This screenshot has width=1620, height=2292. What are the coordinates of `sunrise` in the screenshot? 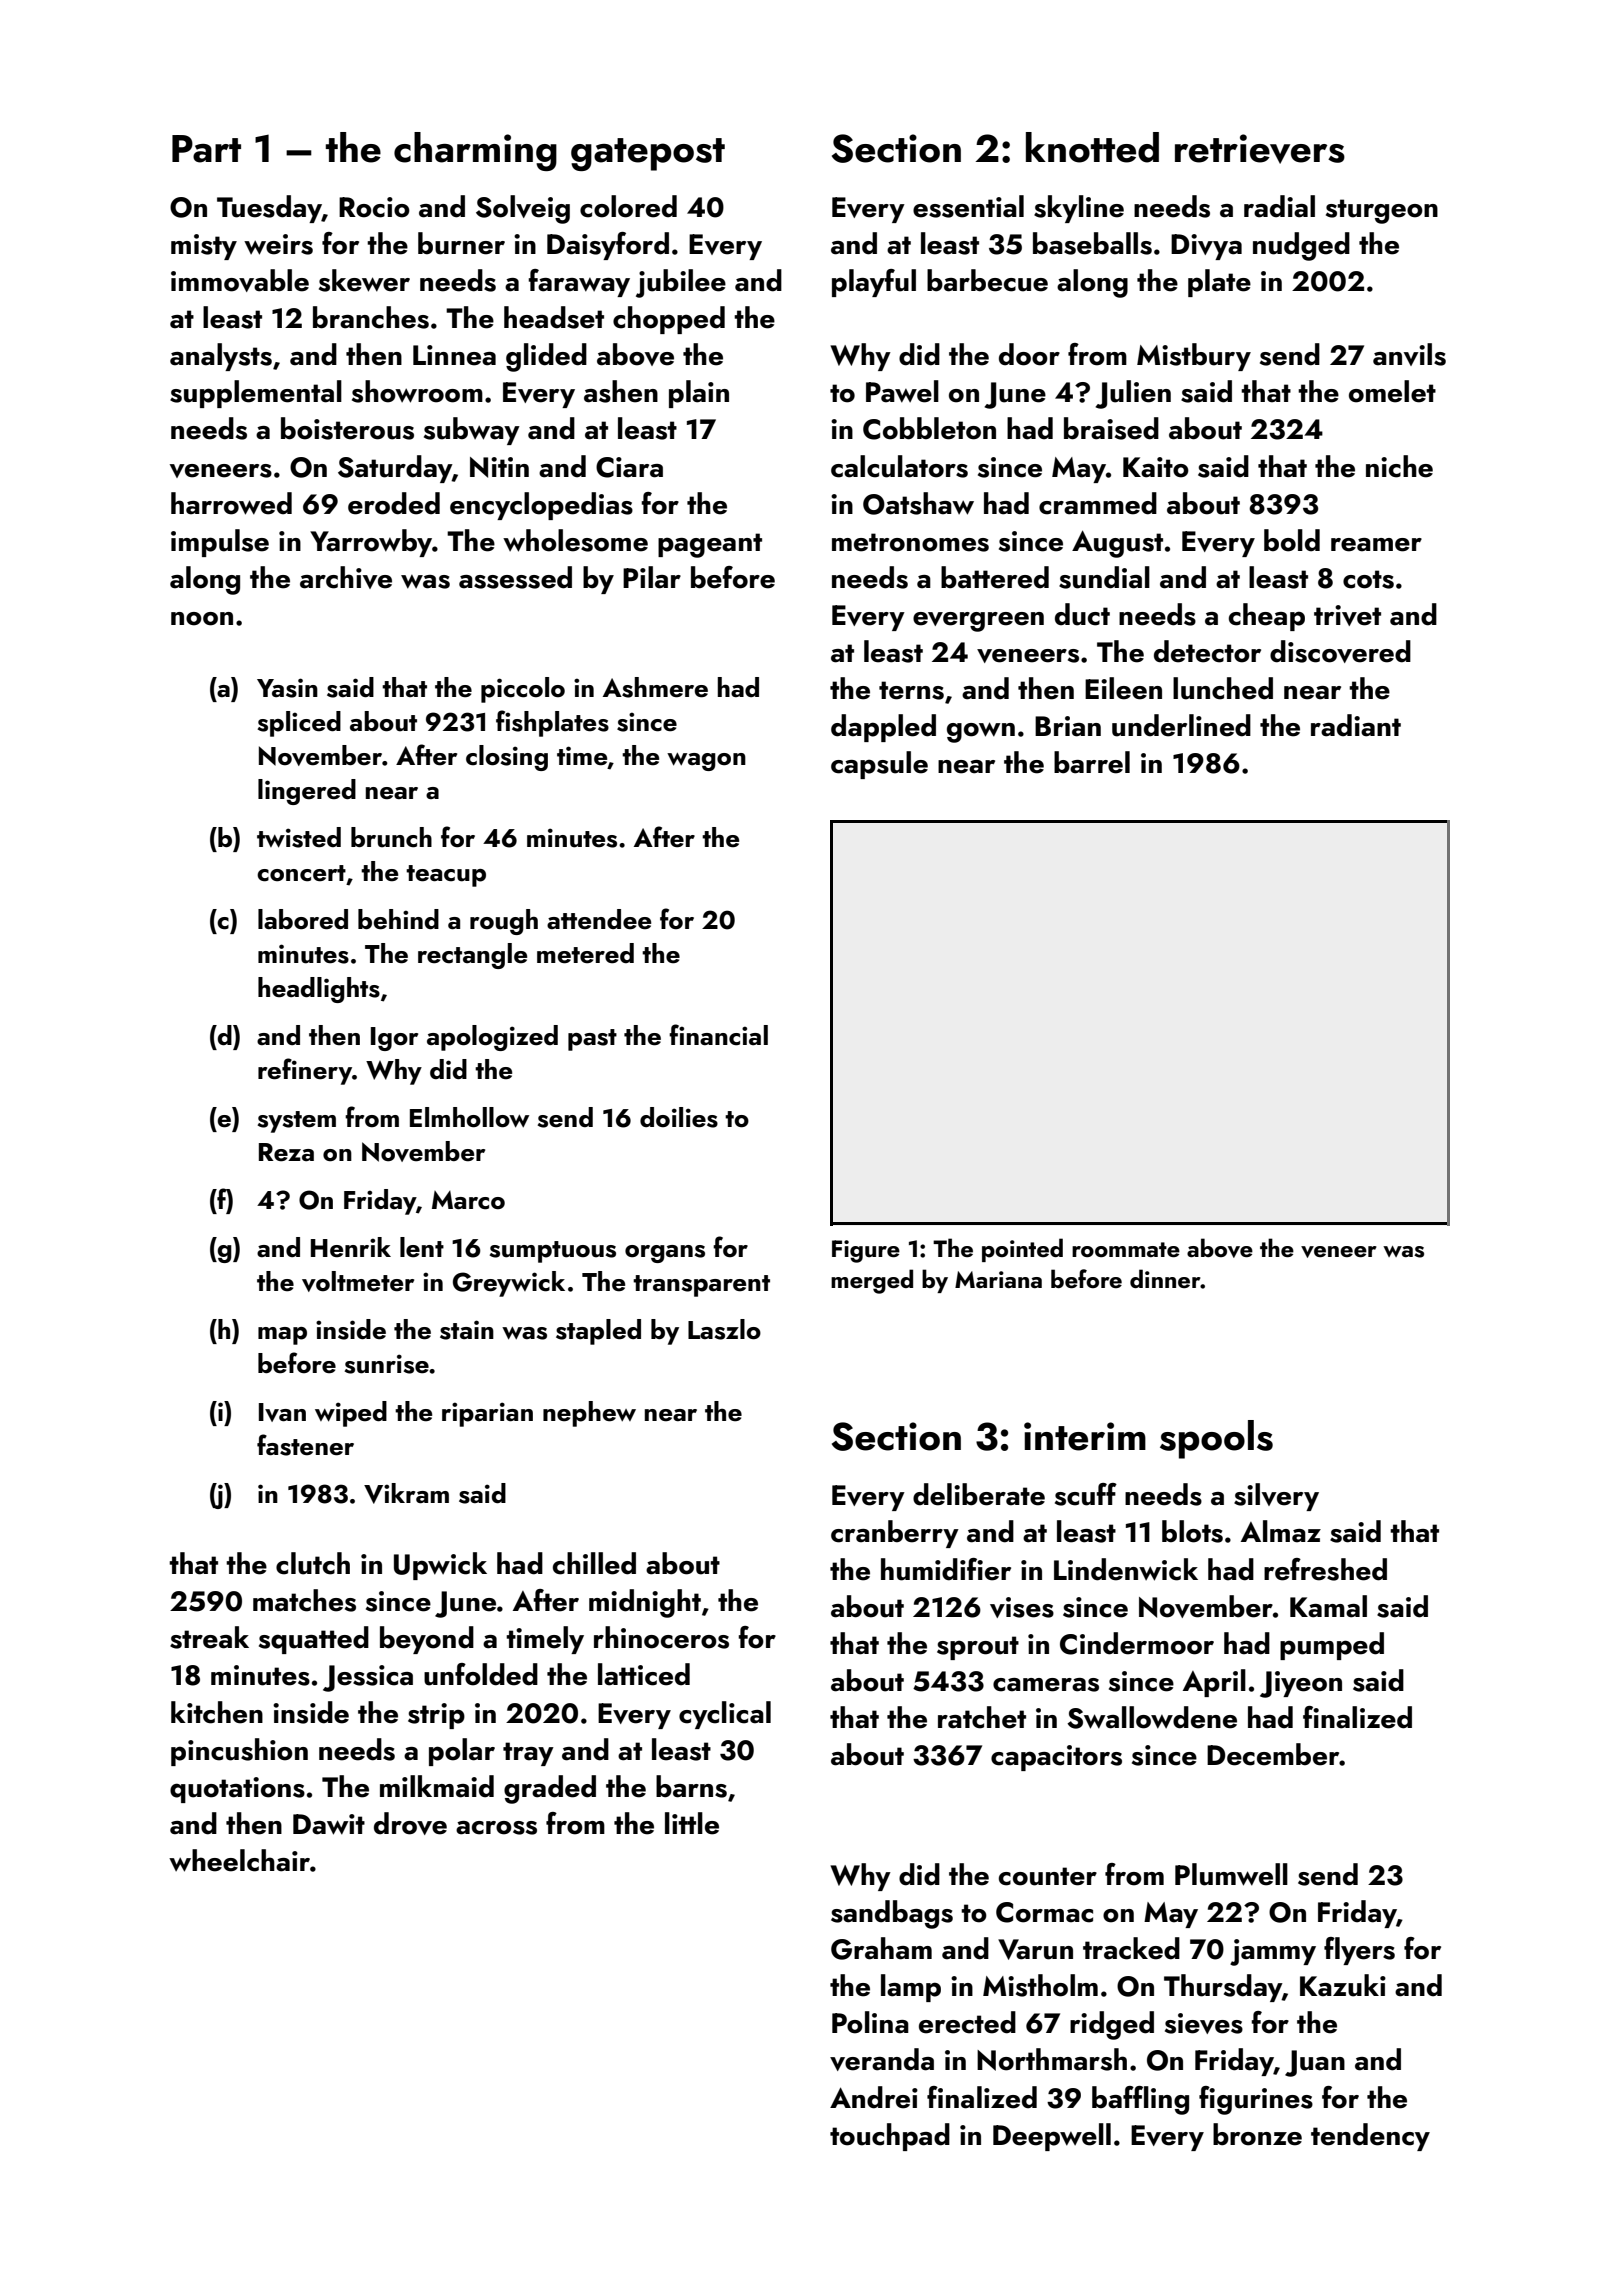 It's located at (387, 1364).
